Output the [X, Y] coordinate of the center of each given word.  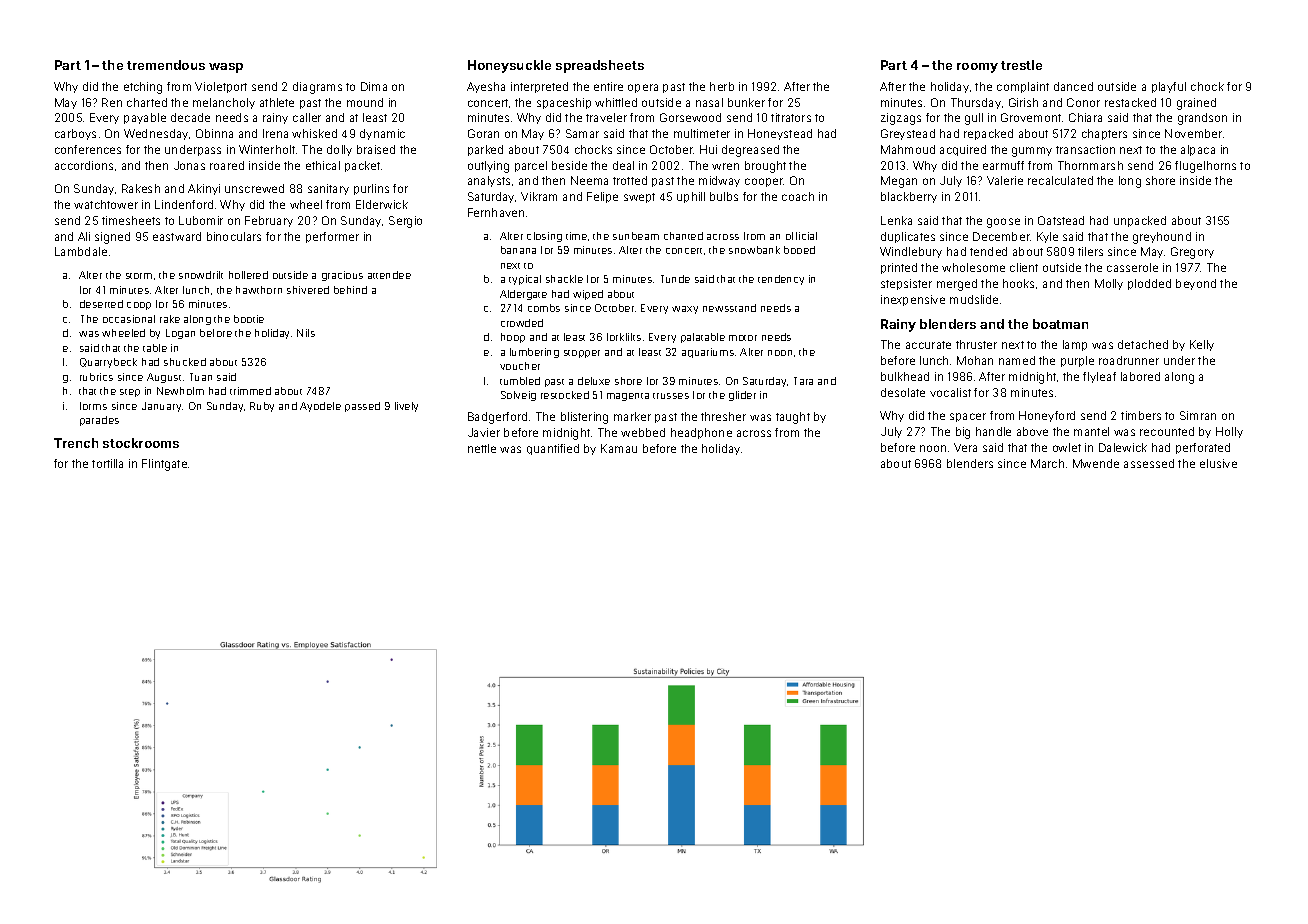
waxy [685, 310]
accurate [928, 345]
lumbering [534, 353]
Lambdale [81, 251]
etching [143, 88]
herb [722, 86]
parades [99, 421]
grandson [1202, 119]
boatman [1060, 324]
